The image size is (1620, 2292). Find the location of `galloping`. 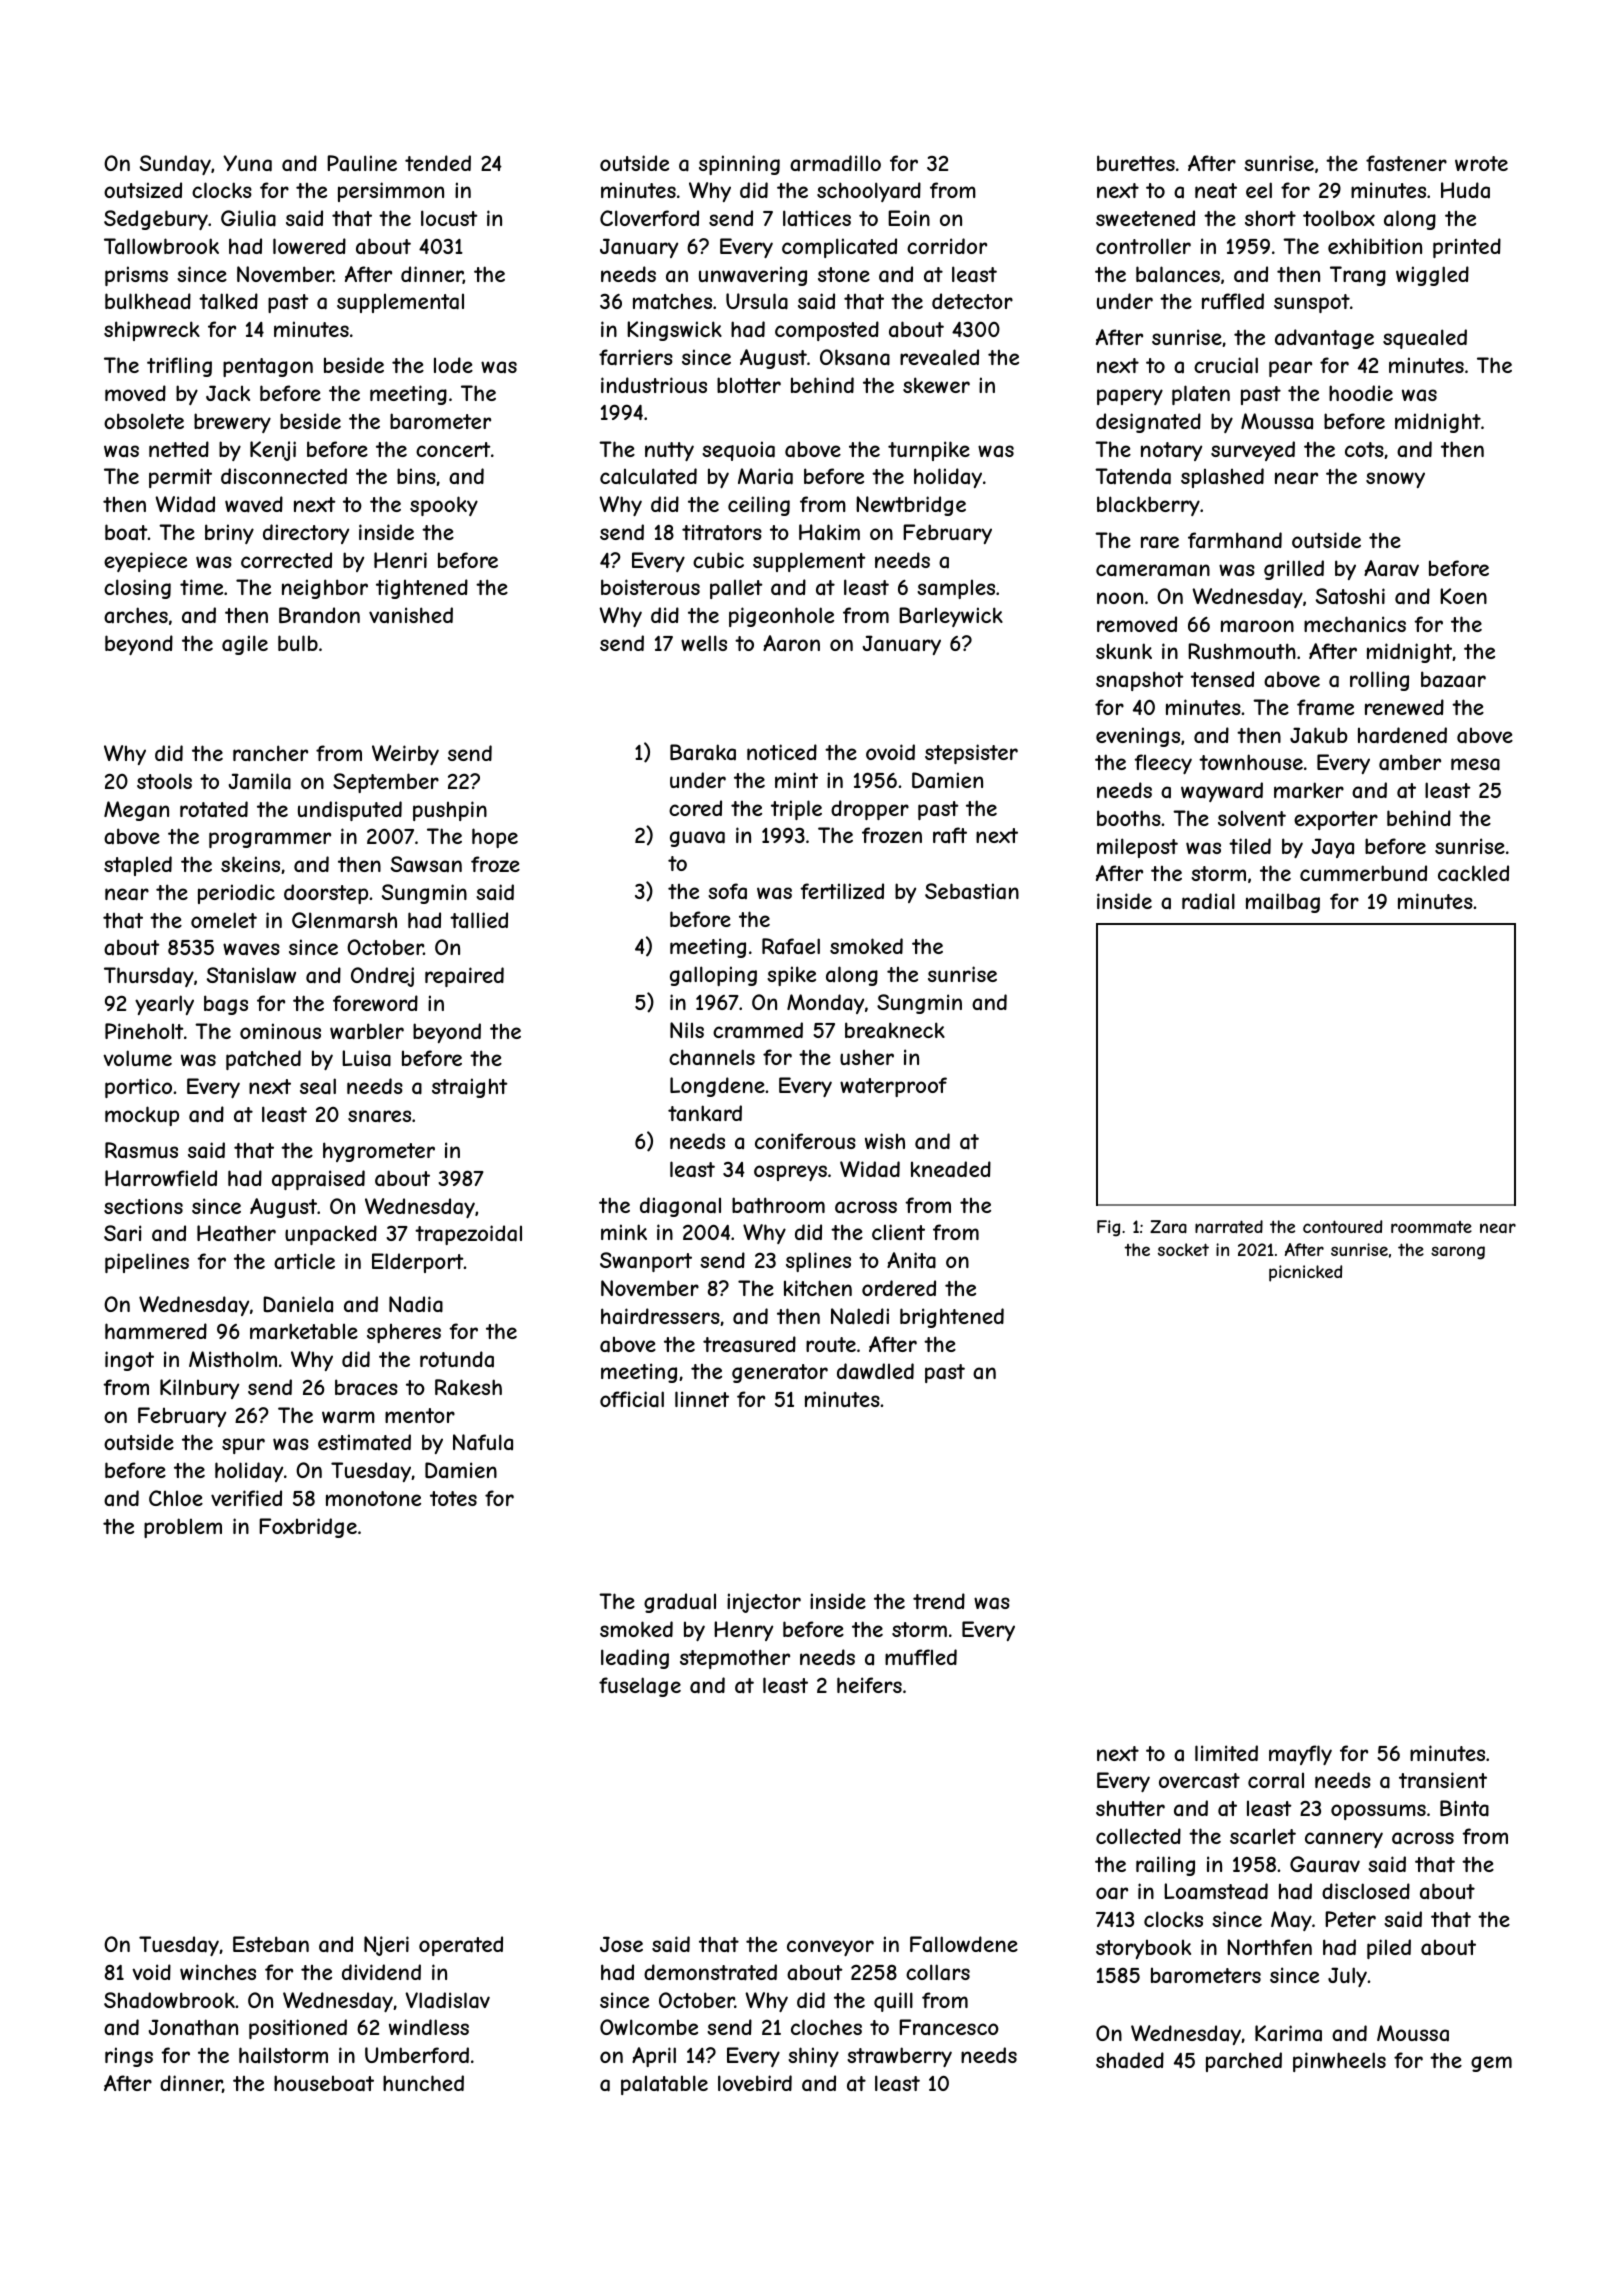

galloping is located at coordinates (713, 976).
